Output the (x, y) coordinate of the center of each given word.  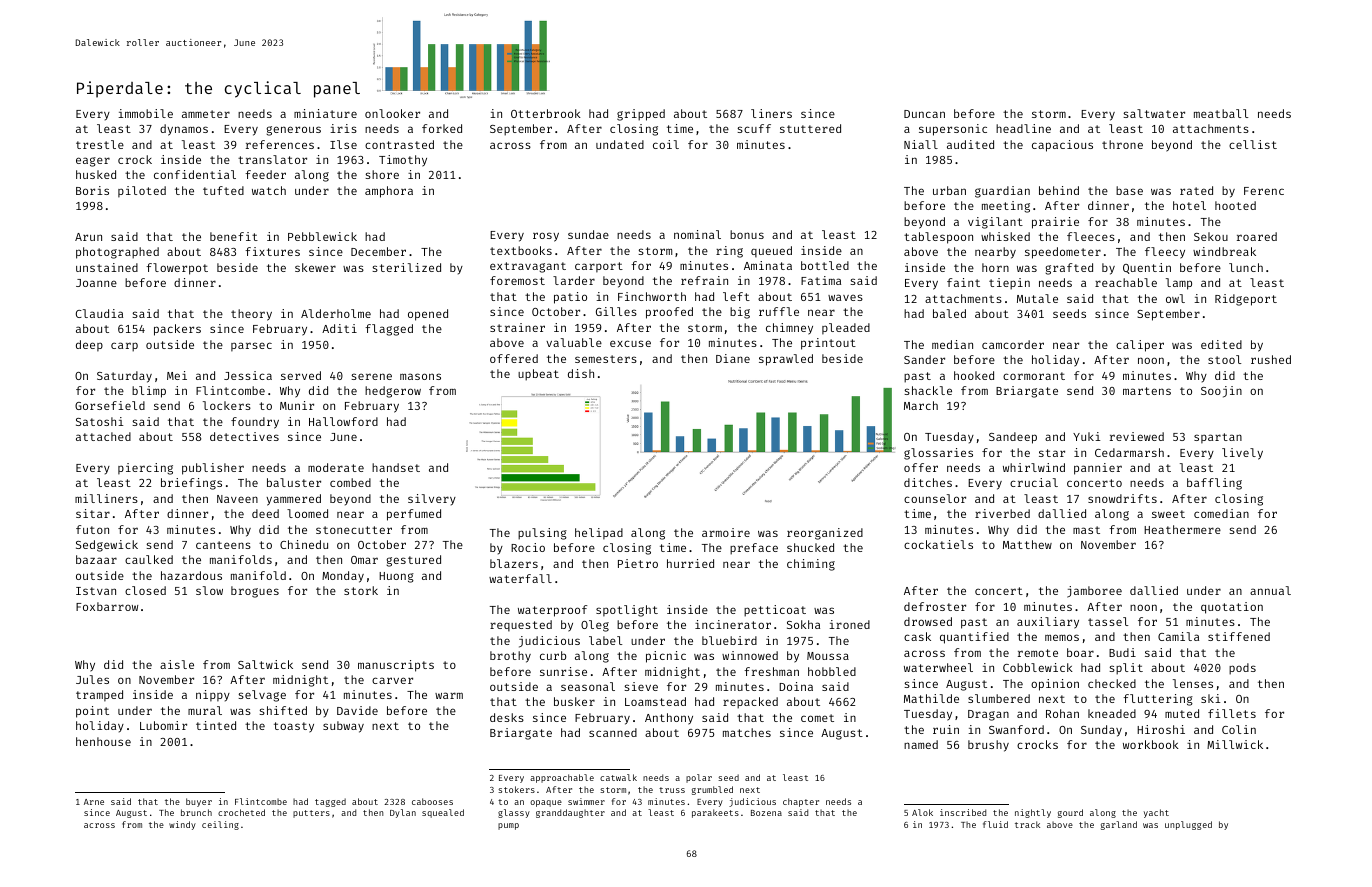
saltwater (1154, 113)
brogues (255, 592)
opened (428, 315)
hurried (690, 563)
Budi (1122, 652)
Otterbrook (546, 113)
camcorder (1013, 344)
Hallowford (343, 421)
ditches (928, 482)
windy (182, 825)
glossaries (938, 454)
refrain (704, 280)
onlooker (392, 113)
